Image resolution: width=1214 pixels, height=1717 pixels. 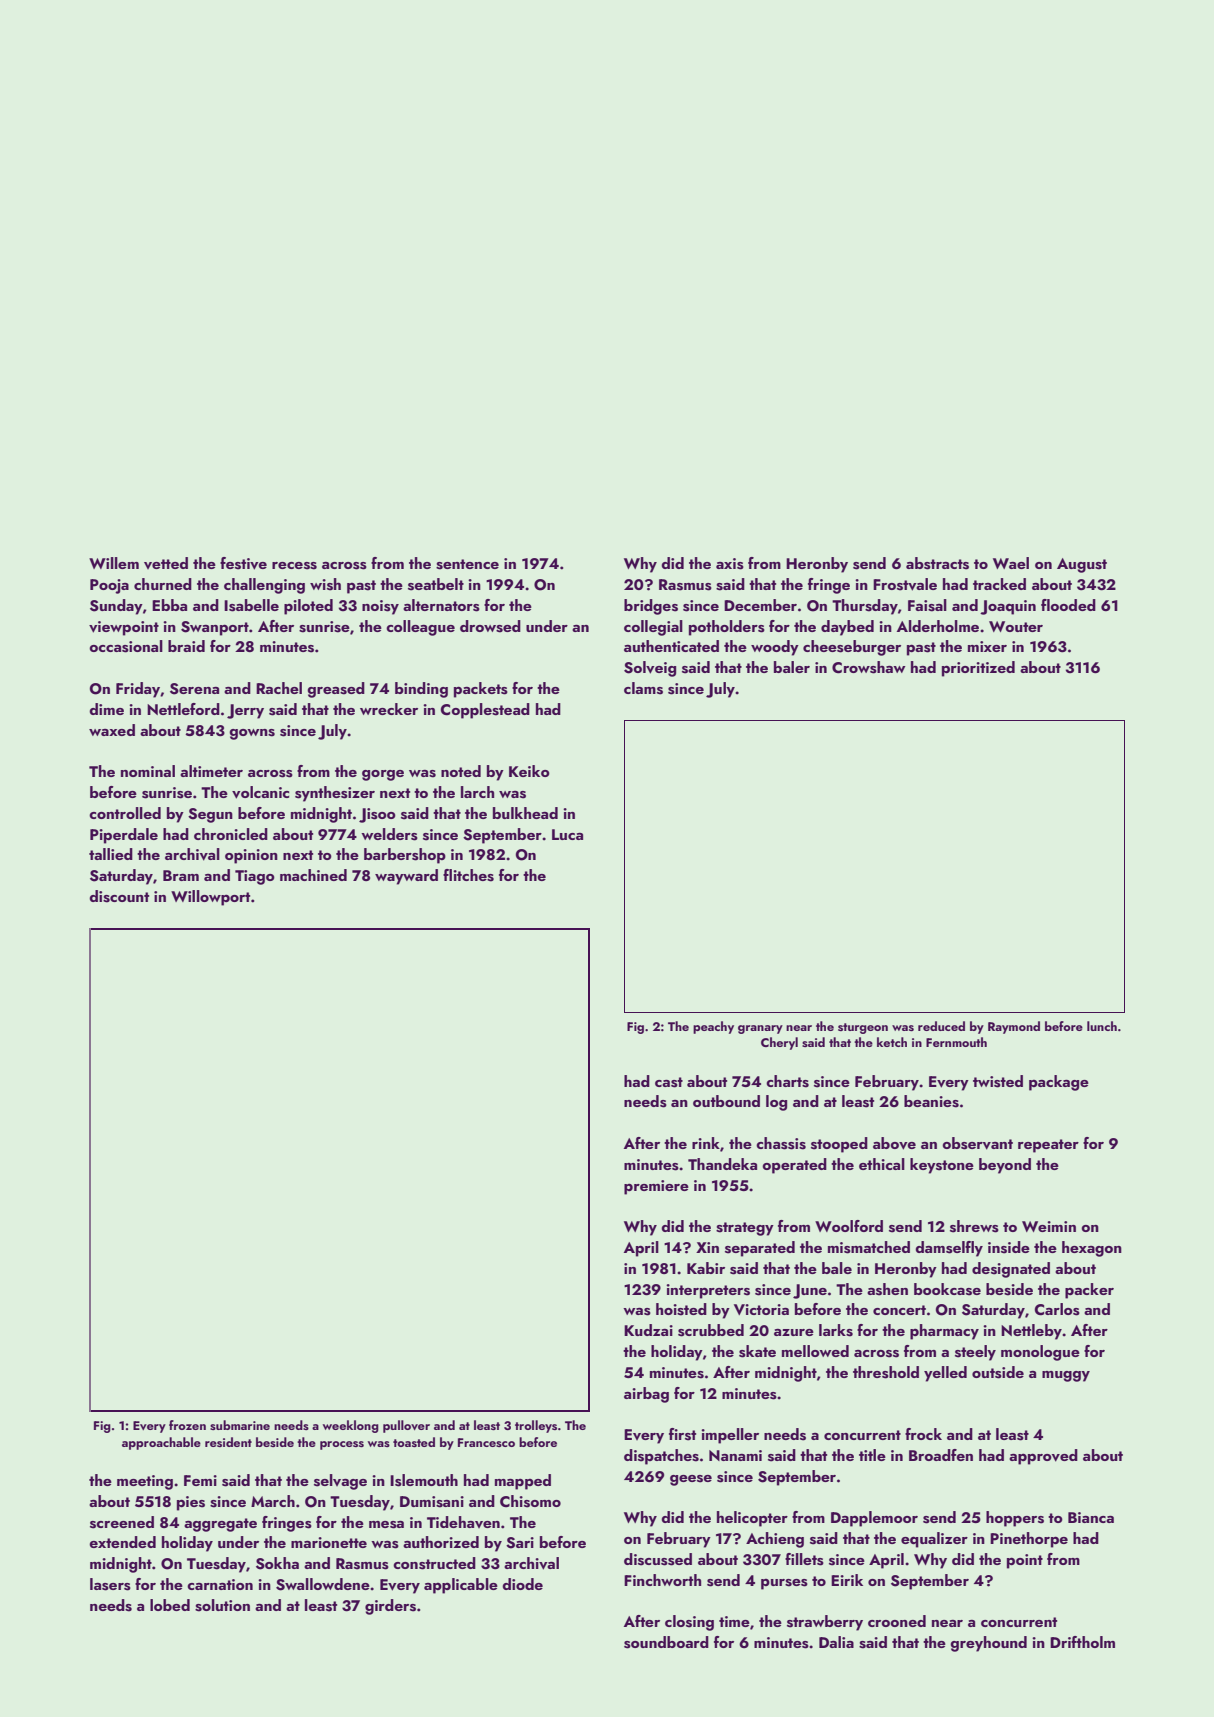 I want to click on sentence, so click(x=467, y=564).
